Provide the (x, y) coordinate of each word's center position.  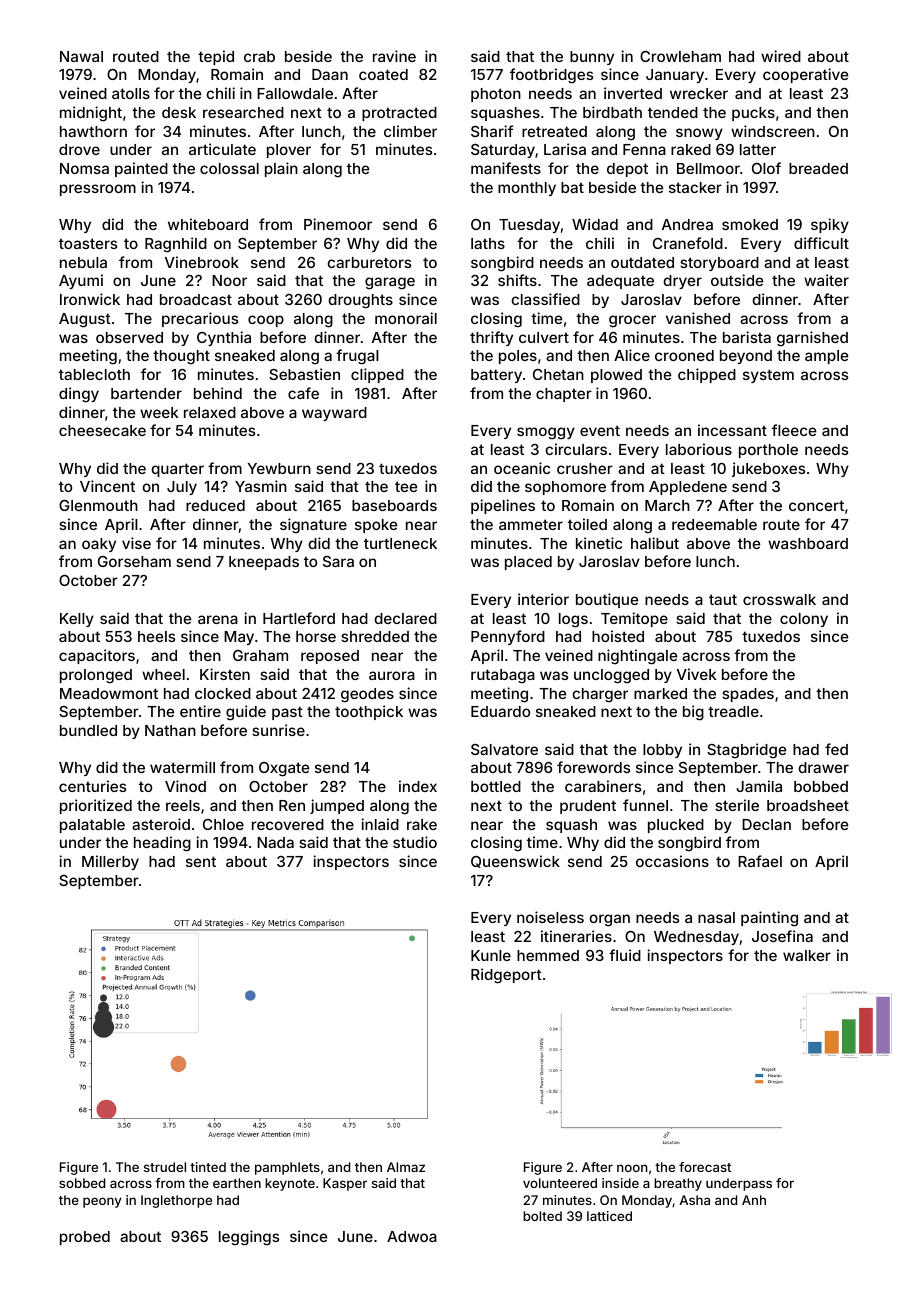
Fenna (644, 149)
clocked (223, 693)
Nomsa (84, 168)
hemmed (548, 955)
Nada (275, 842)
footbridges (551, 76)
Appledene (688, 488)
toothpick (369, 712)
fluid (625, 955)
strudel (165, 1167)
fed (836, 749)
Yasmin (261, 486)
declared (405, 618)
